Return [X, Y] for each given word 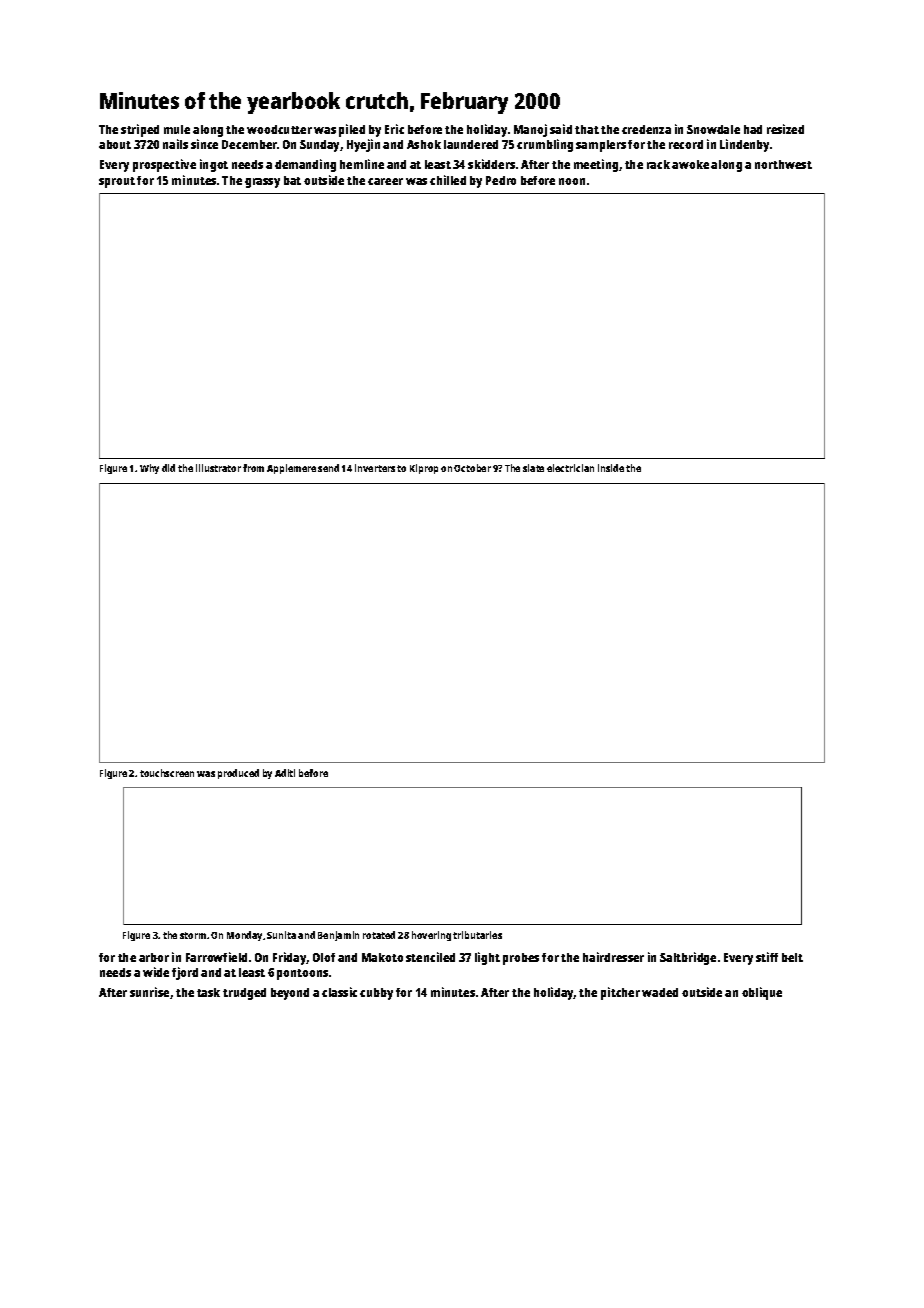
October [472, 468]
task [208, 992]
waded [660, 992]
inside [611, 468]
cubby [376, 994]
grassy [262, 183]
